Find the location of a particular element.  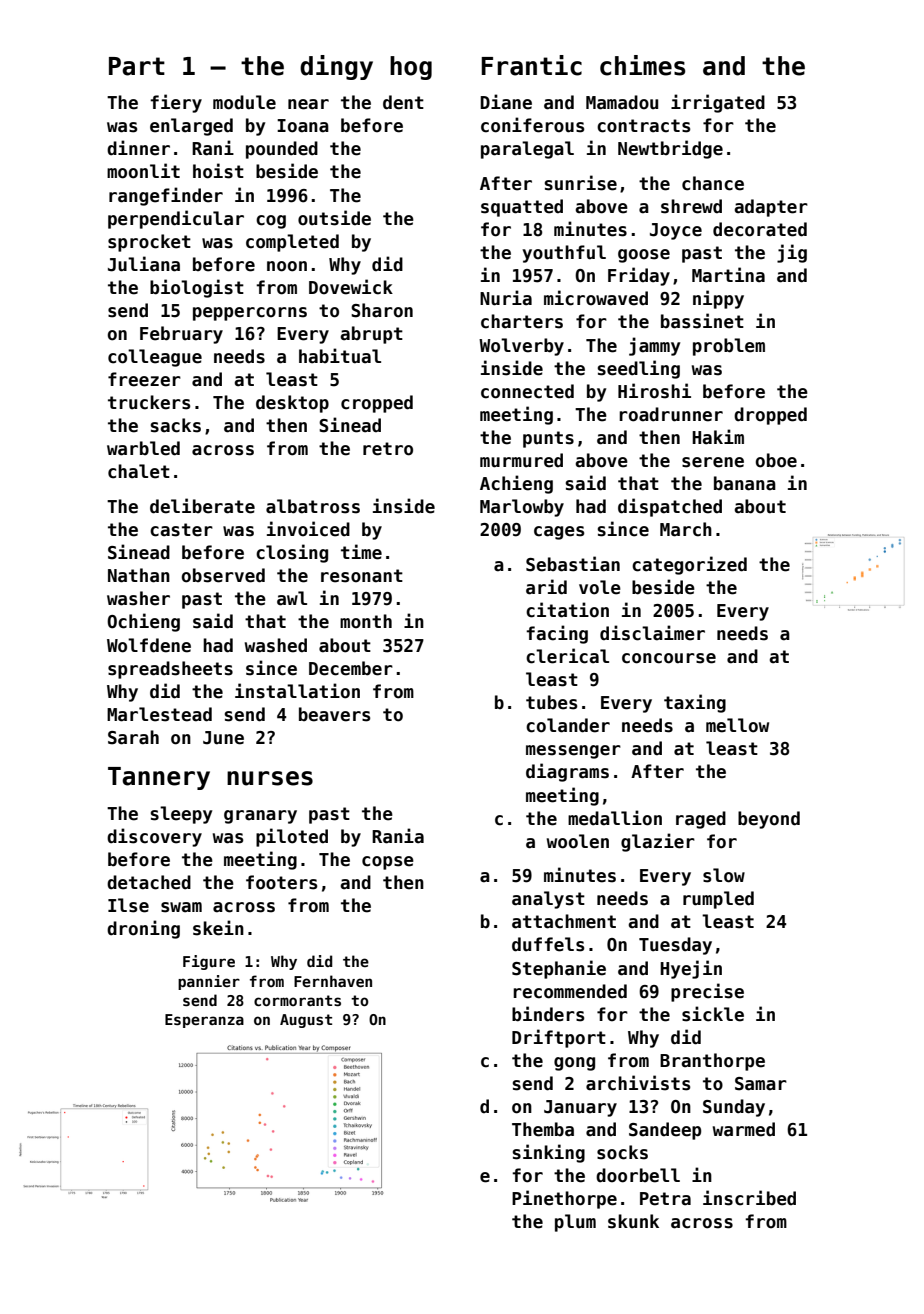

chimes is located at coordinates (642, 65).
